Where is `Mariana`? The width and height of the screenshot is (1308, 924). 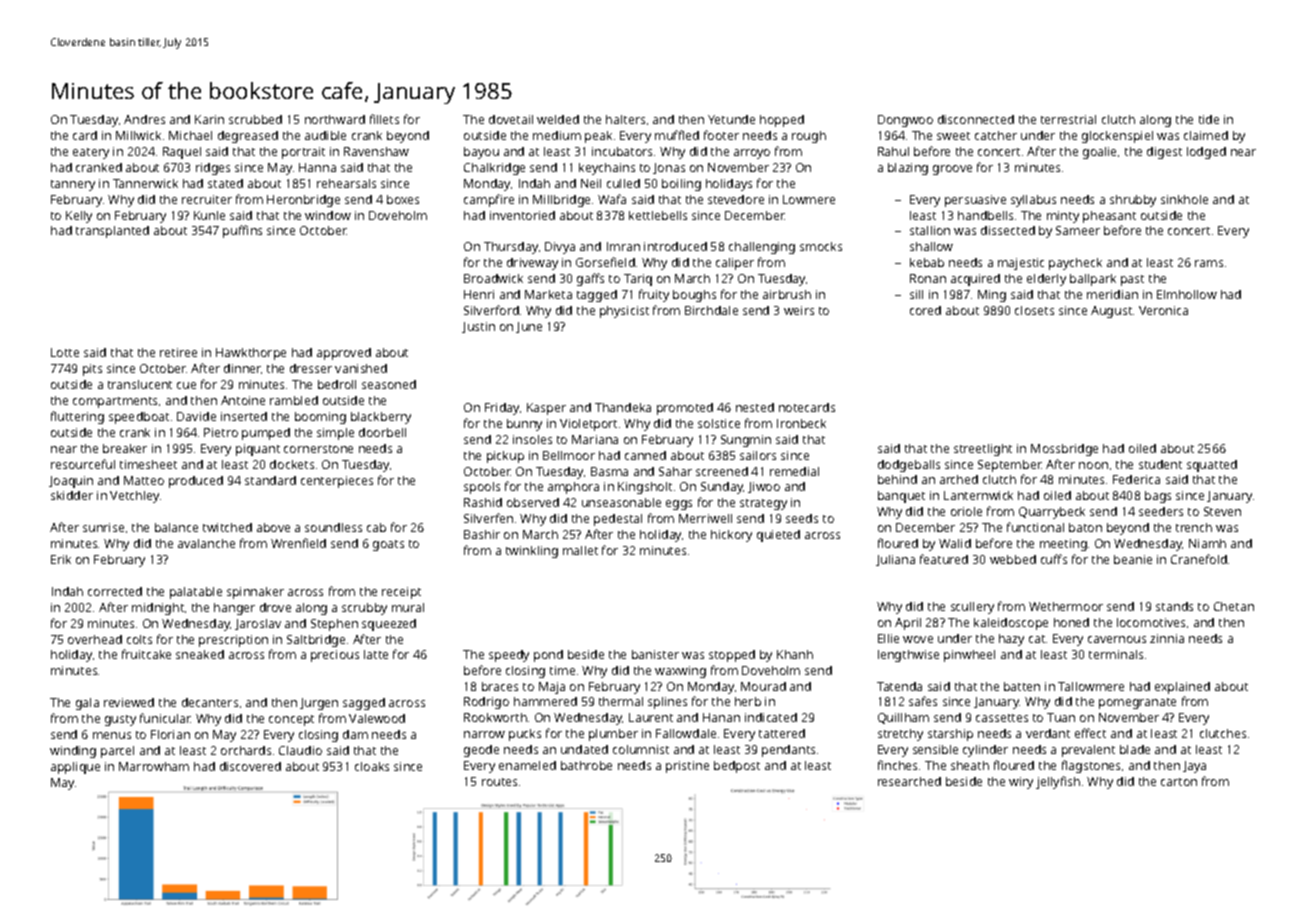 Mariana is located at coordinates (595, 439).
